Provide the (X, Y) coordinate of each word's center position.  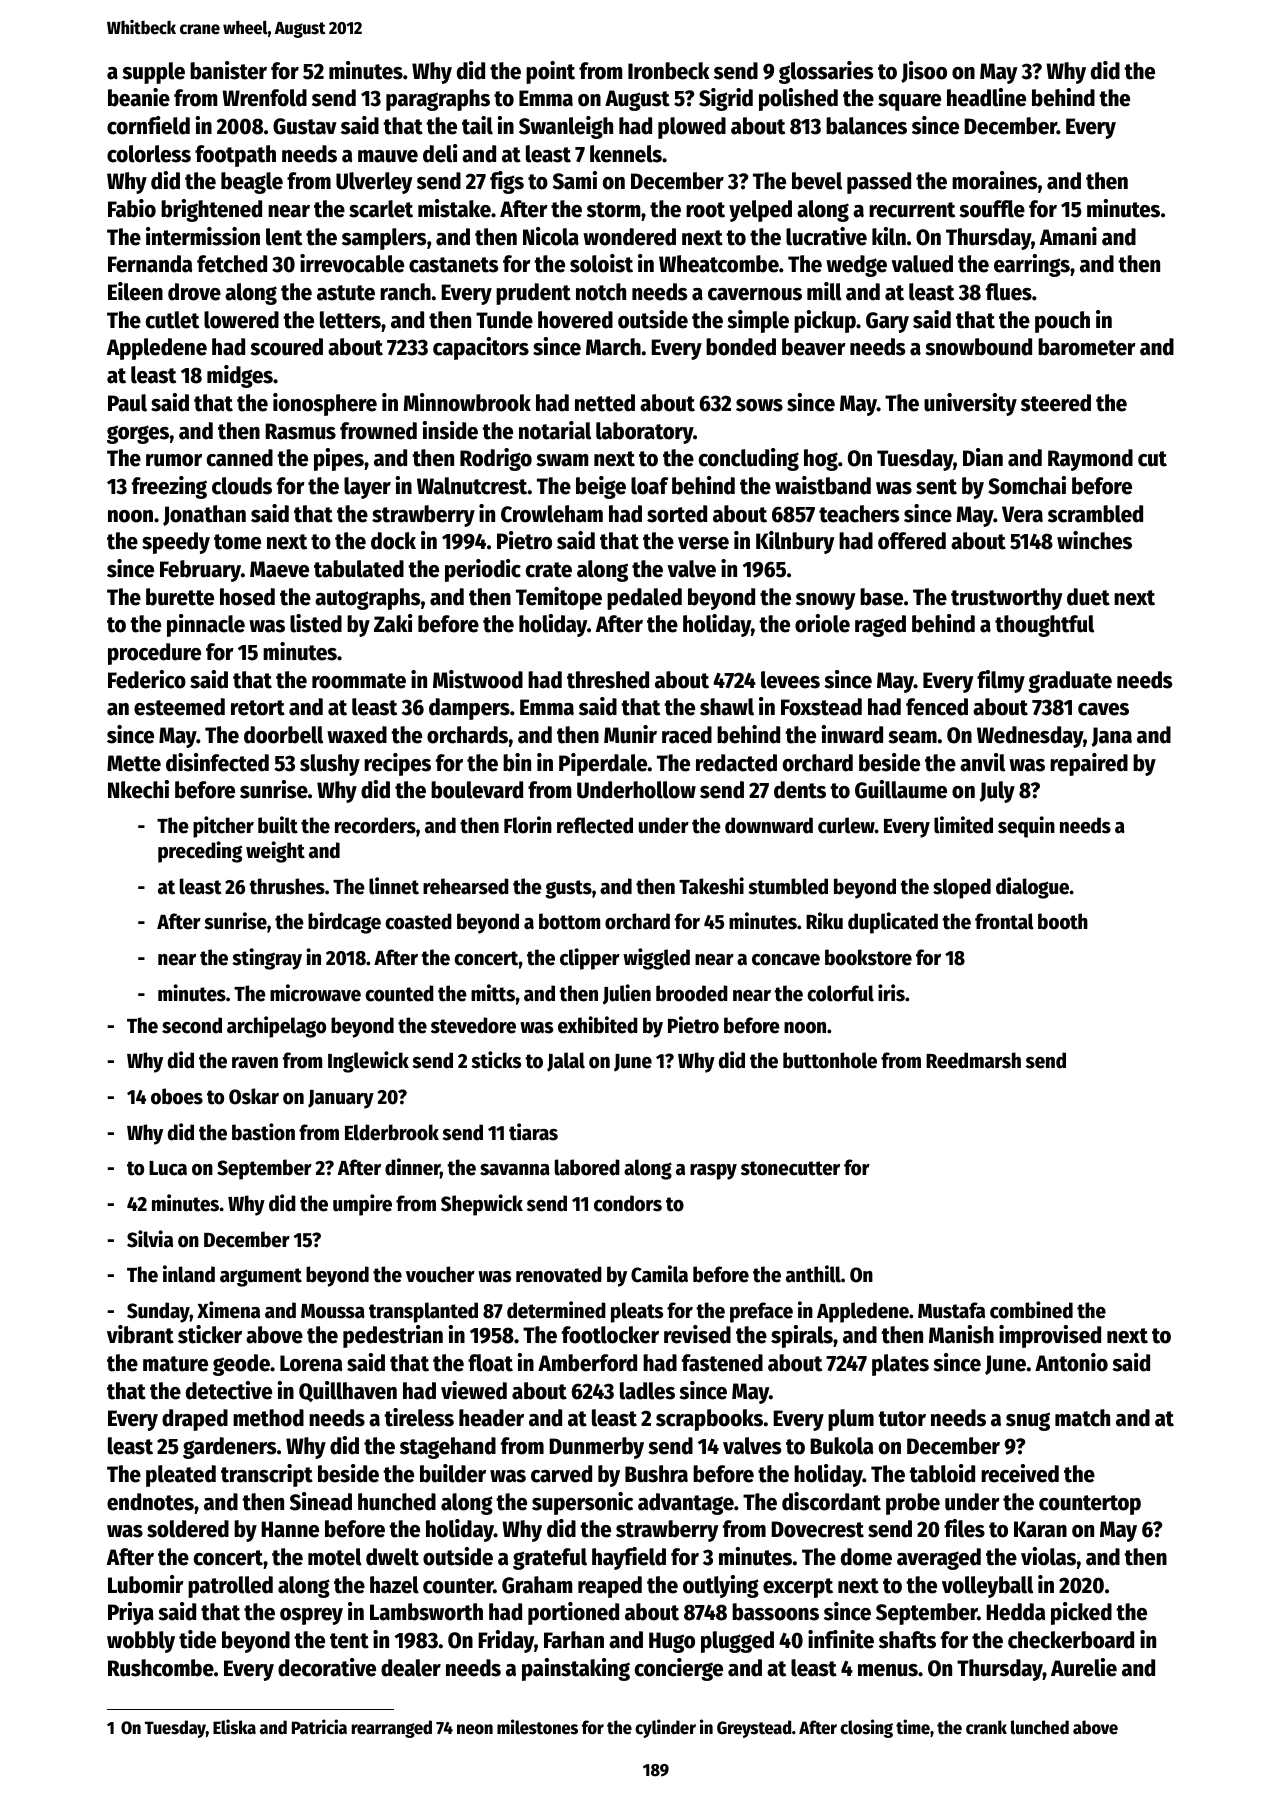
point (550, 72)
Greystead (754, 1729)
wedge (856, 266)
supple (153, 73)
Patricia (319, 1727)
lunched (1040, 1727)
